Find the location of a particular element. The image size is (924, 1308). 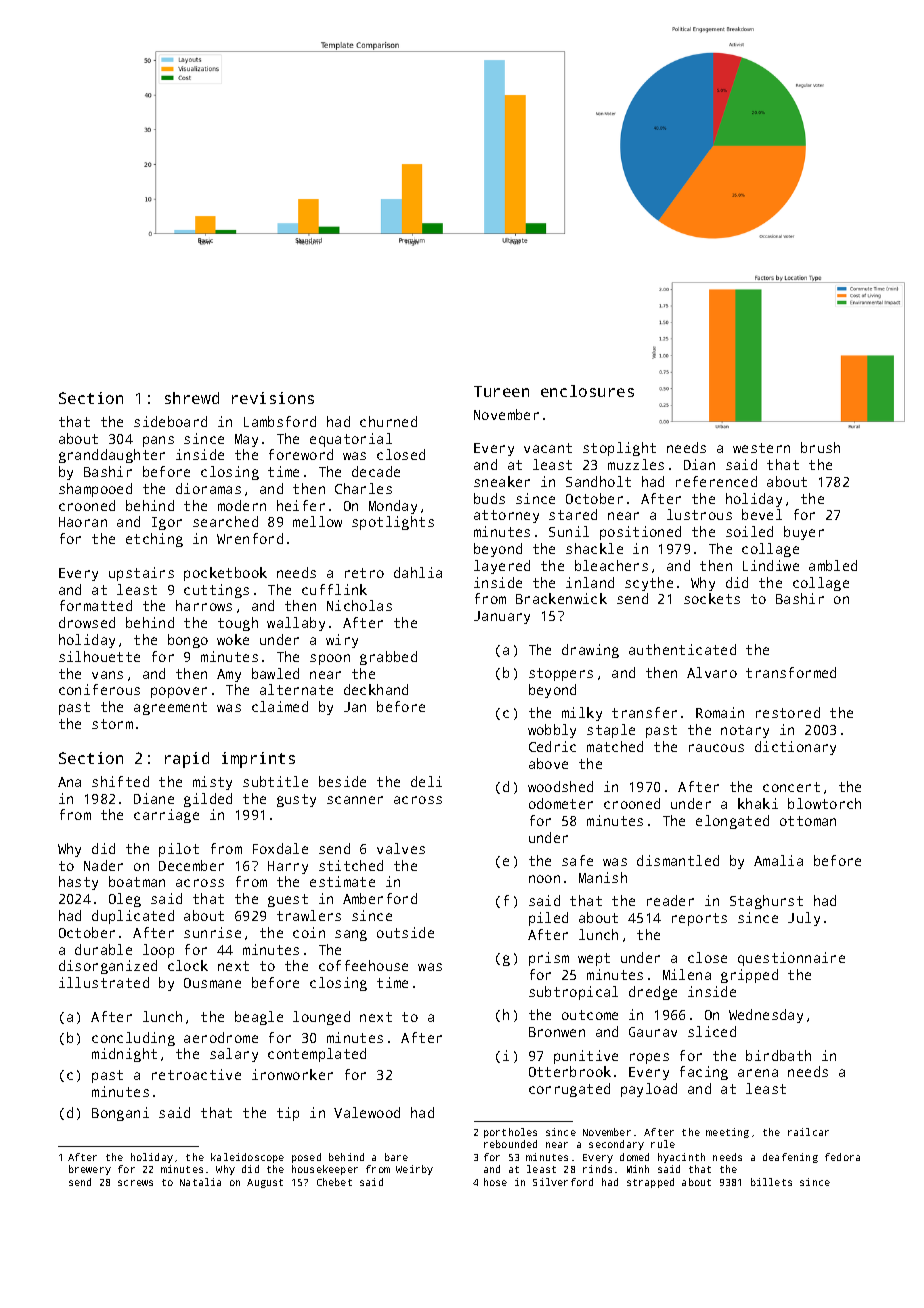

shackle is located at coordinates (594, 548).
